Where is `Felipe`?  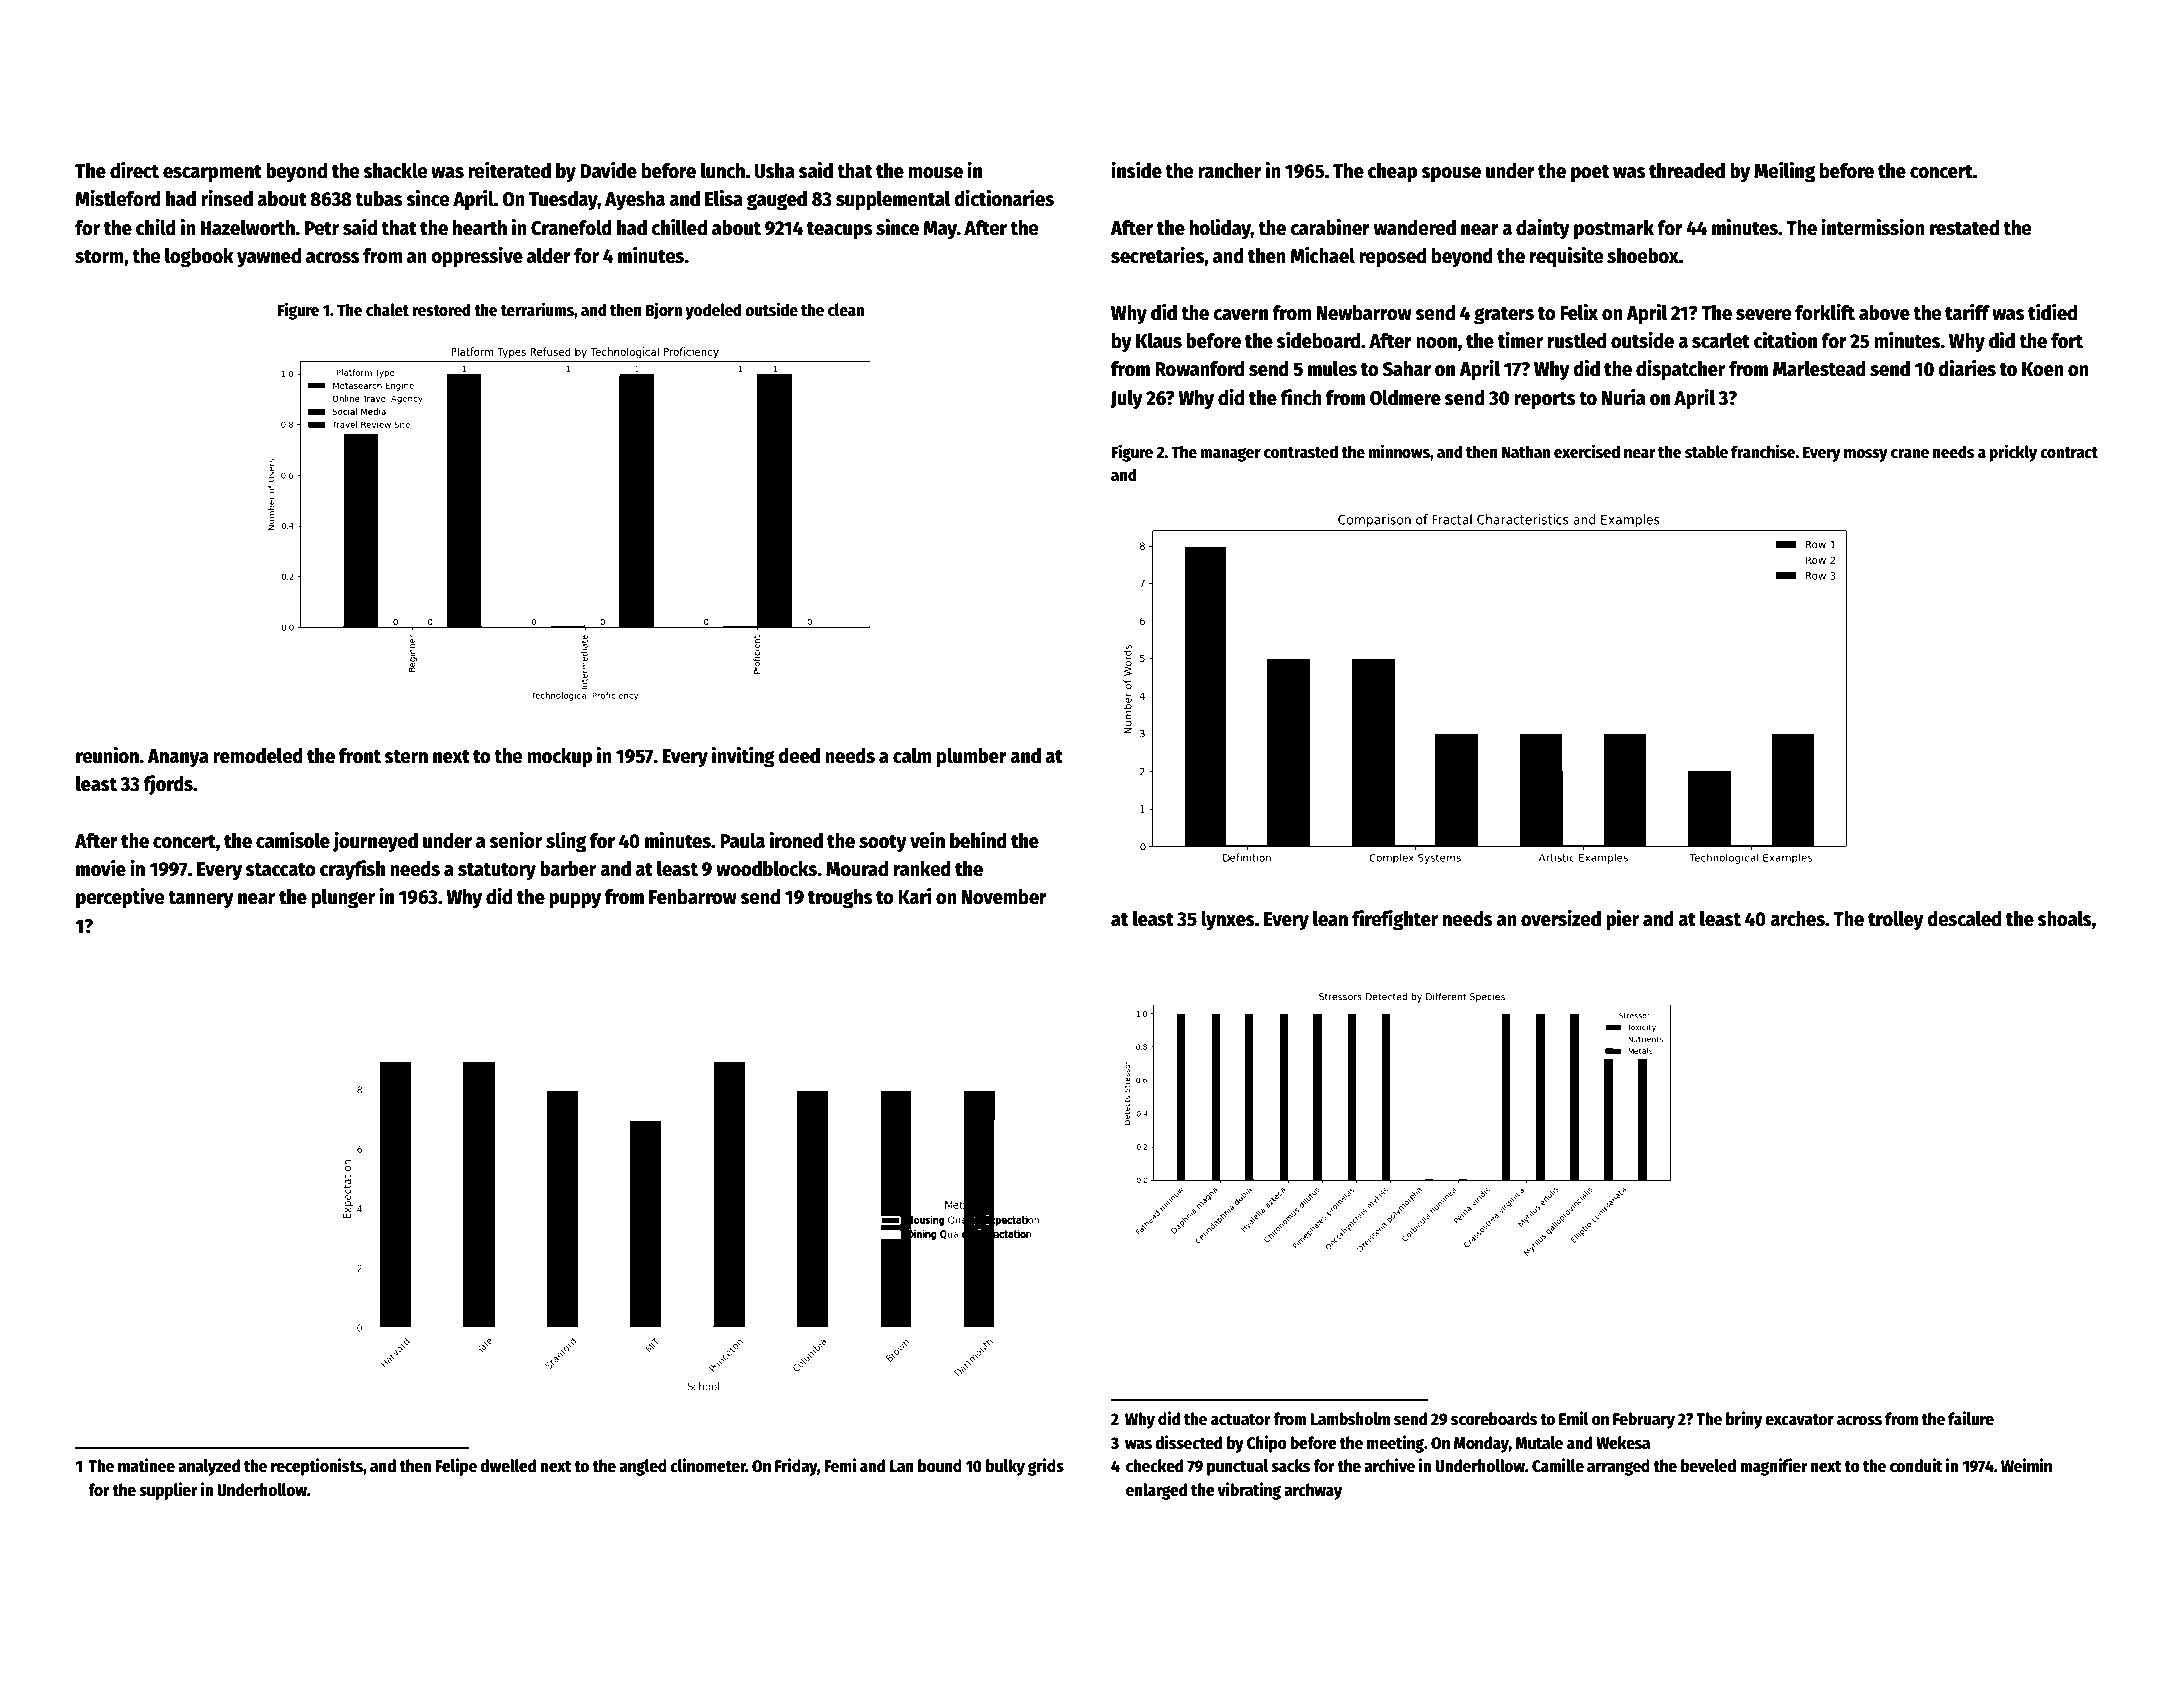
Felipe is located at coordinates (456, 1467).
